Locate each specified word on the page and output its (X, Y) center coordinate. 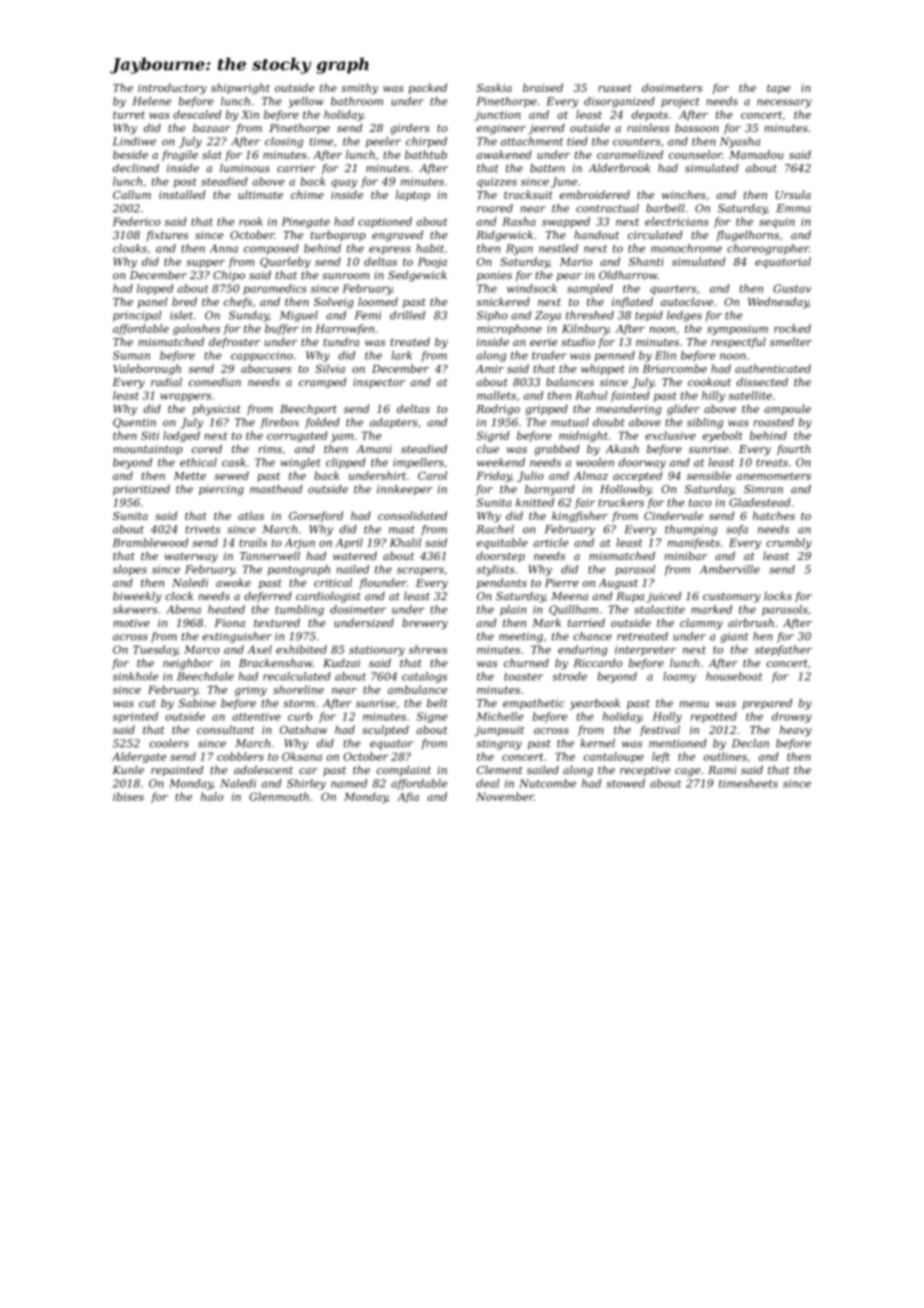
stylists (495, 570)
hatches (774, 515)
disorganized (619, 102)
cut (147, 704)
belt (437, 703)
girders (410, 129)
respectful (738, 342)
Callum (132, 194)
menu (694, 704)
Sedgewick (417, 276)
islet (181, 315)
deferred (268, 597)
